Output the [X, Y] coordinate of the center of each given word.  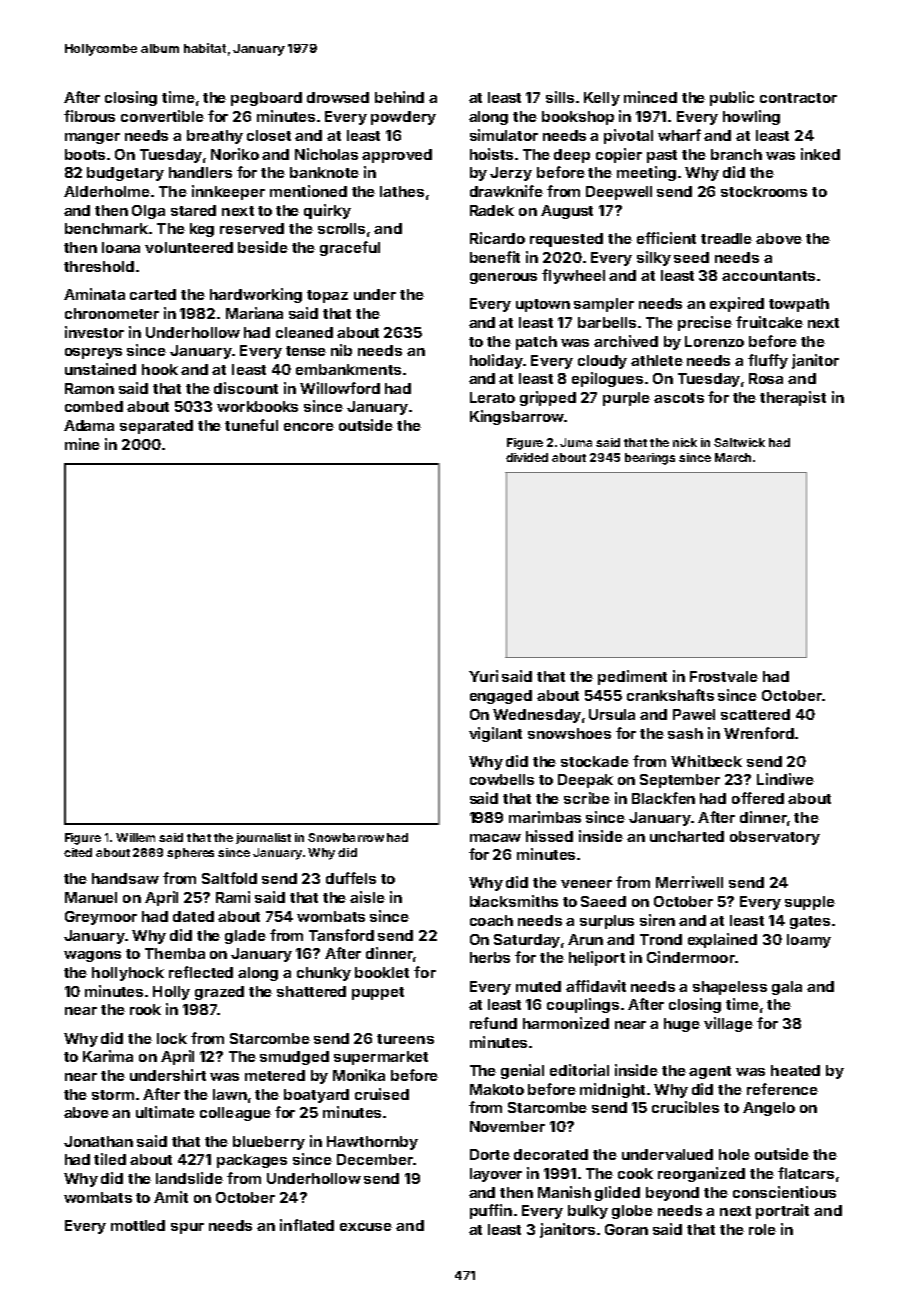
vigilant [495, 734]
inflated [307, 1225]
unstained [100, 369]
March [733, 457]
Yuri [483, 676]
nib [341, 350]
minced [650, 97]
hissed [549, 836]
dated [193, 916]
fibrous [89, 116]
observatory [775, 838]
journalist [263, 838]
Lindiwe [785, 779]
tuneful [251, 425]
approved [397, 156]
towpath [799, 305]
